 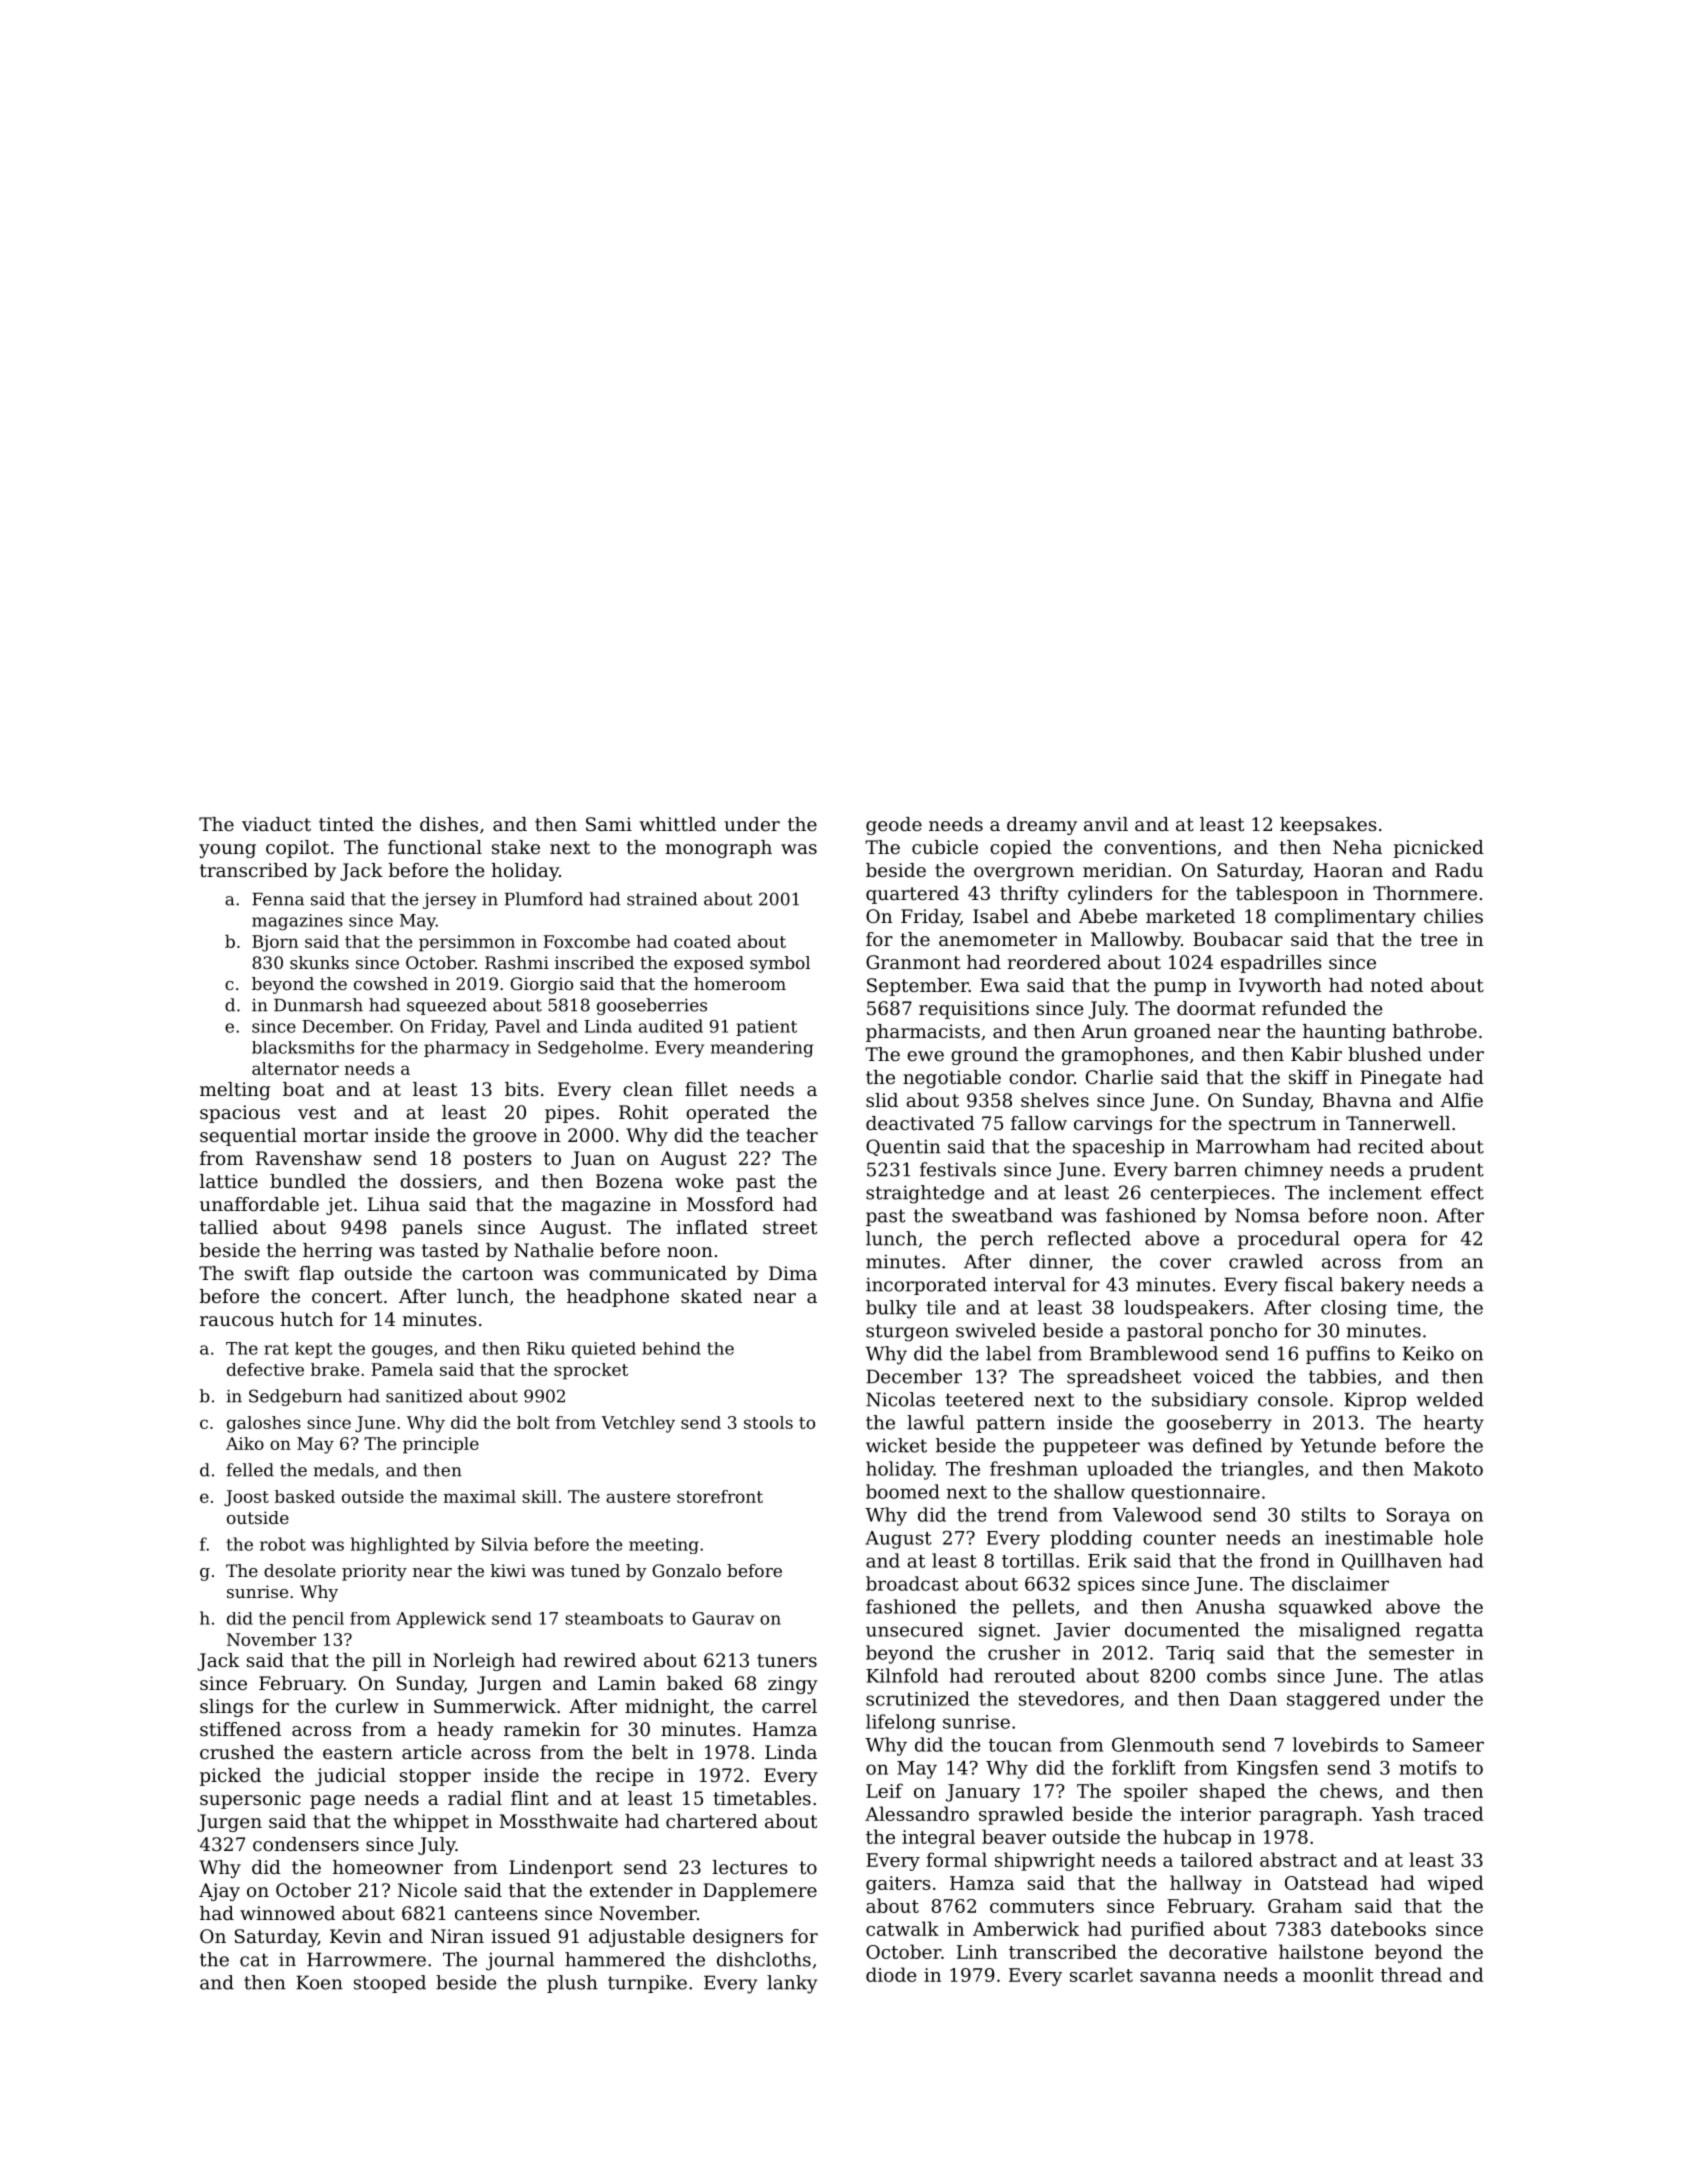 I want to click on prudent, so click(x=1446, y=1171).
